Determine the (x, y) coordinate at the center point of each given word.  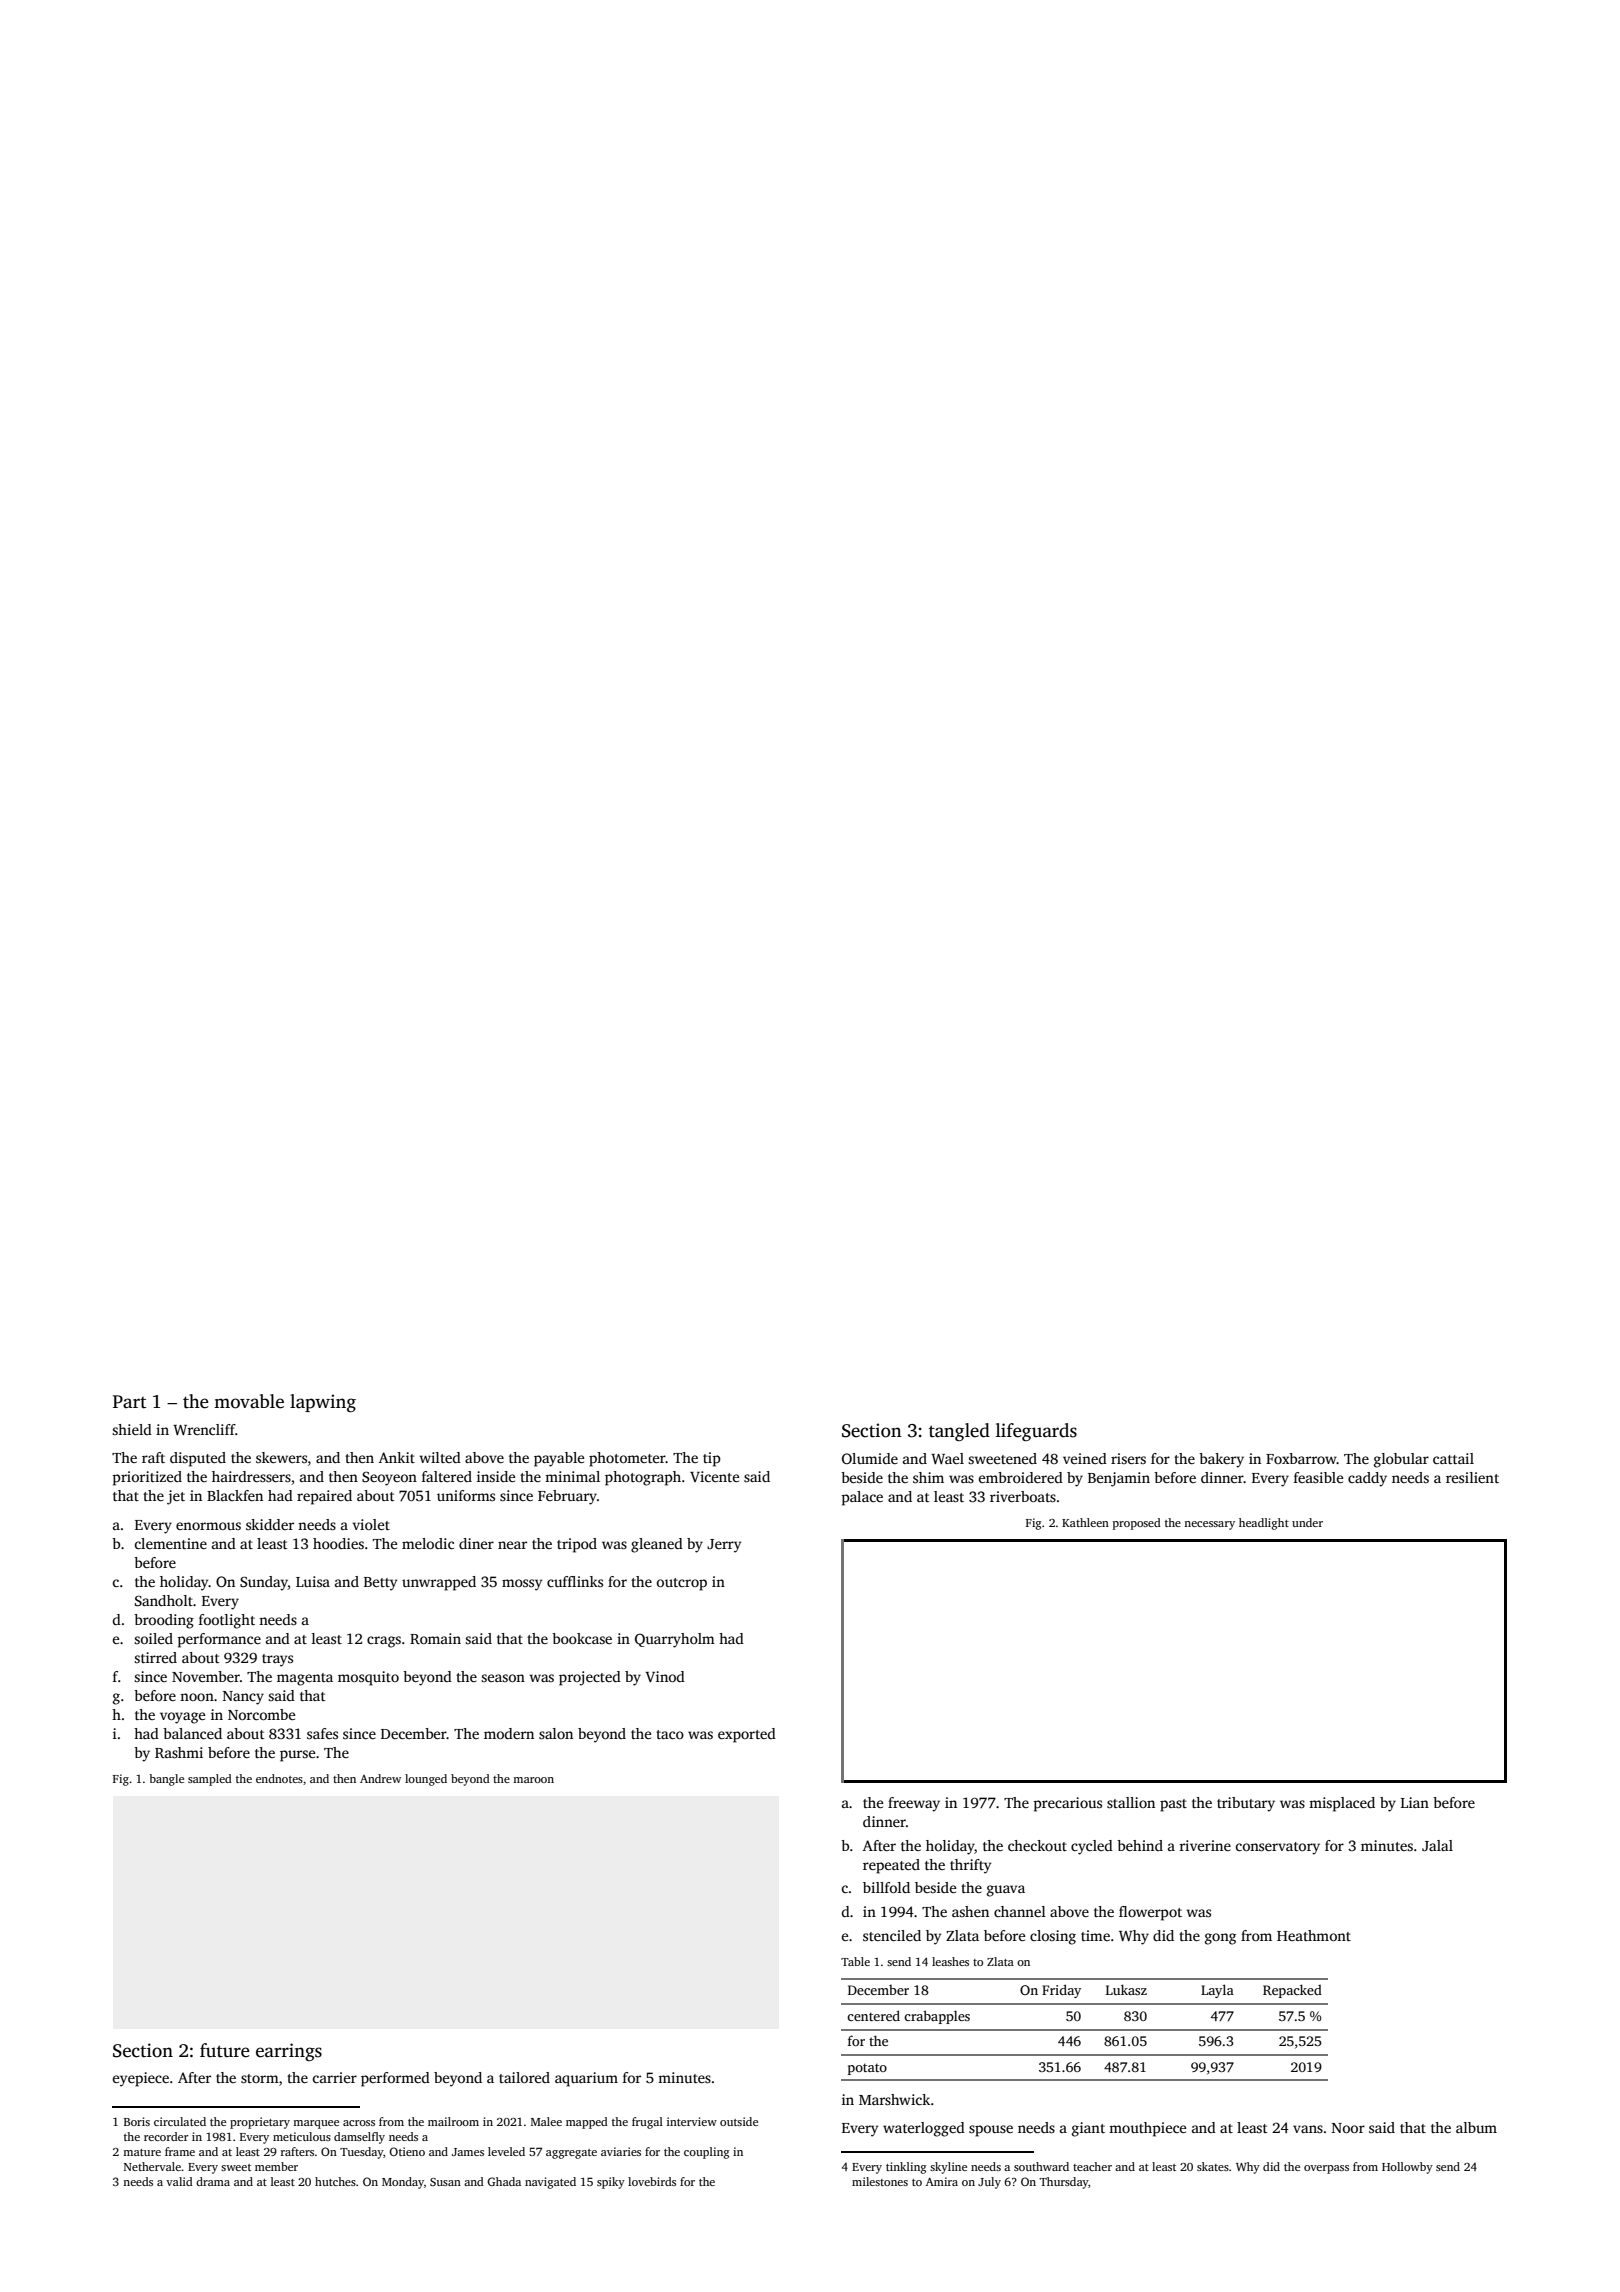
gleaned (657, 1545)
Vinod (665, 1676)
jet (176, 1497)
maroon (533, 1780)
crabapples (937, 2017)
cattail (1453, 1458)
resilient (1472, 1477)
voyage (182, 1718)
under (1307, 1522)
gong (1220, 1939)
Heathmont (1314, 1935)
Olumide (870, 1458)
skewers (281, 1457)
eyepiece (141, 2079)
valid (179, 2181)
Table (855, 1961)
